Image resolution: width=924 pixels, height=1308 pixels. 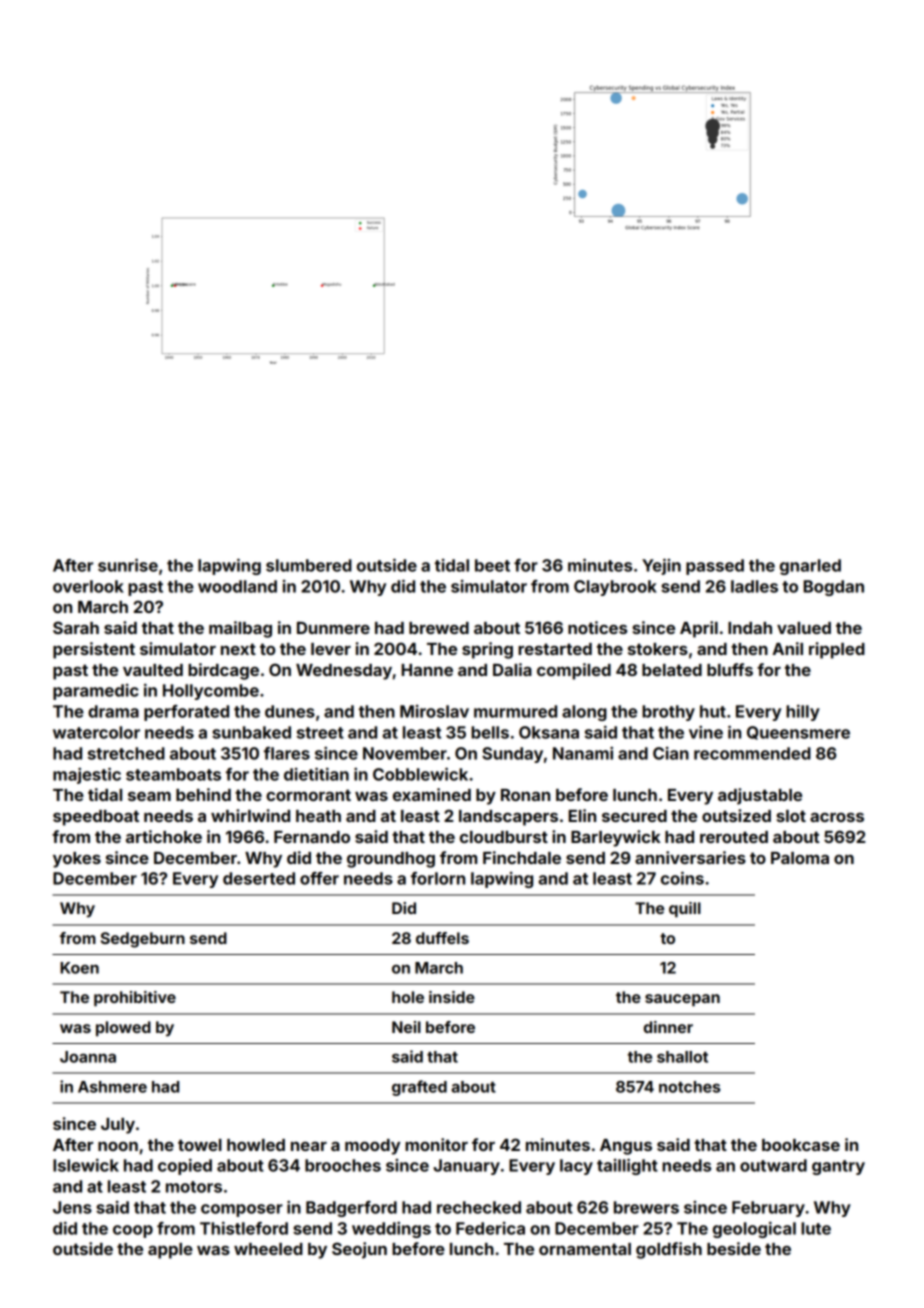 What do you see at coordinates (223, 671) in the screenshot?
I see `birdcage` at bounding box center [223, 671].
